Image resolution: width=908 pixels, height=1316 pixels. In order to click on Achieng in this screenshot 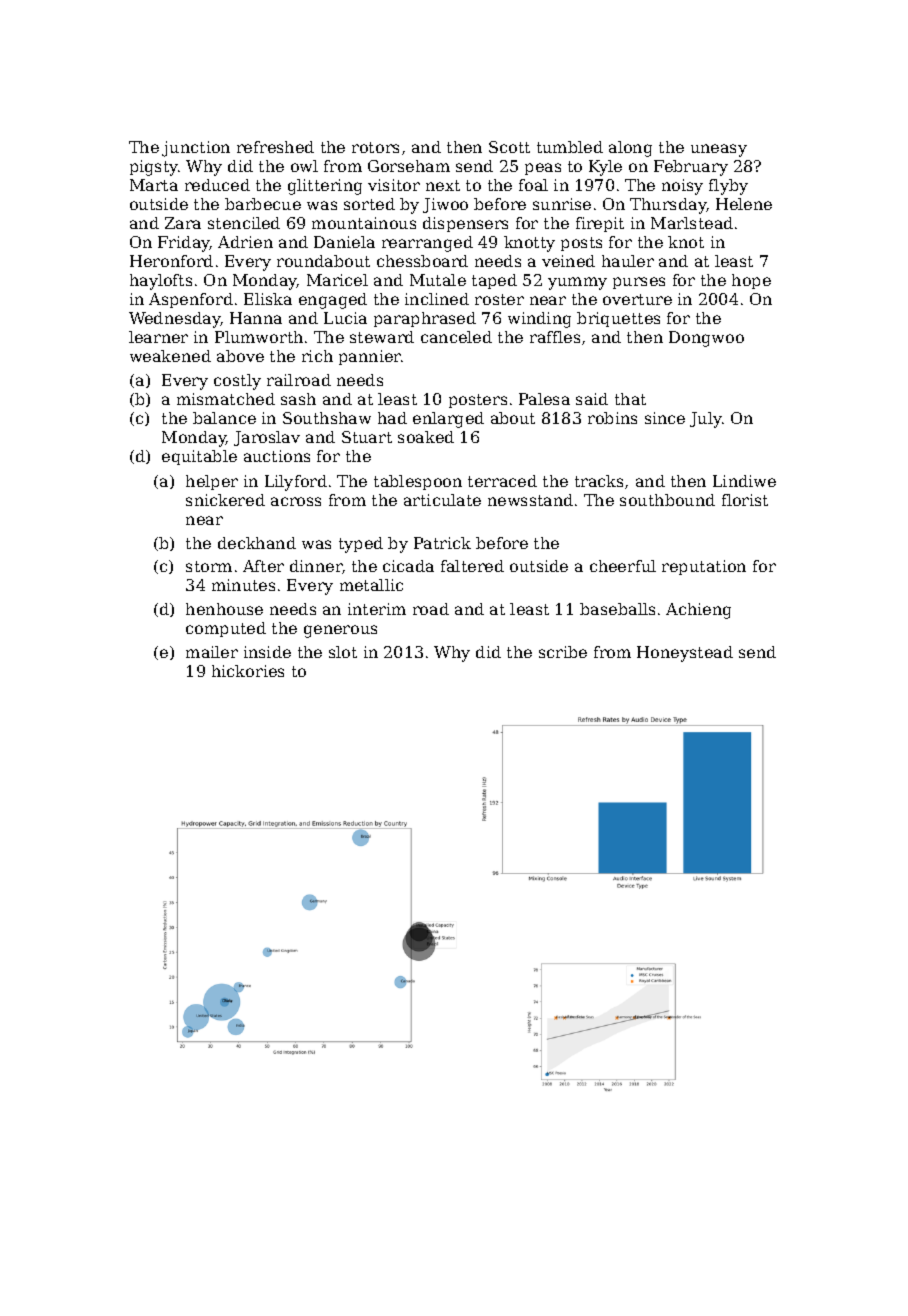, I will do `click(698, 611)`.
